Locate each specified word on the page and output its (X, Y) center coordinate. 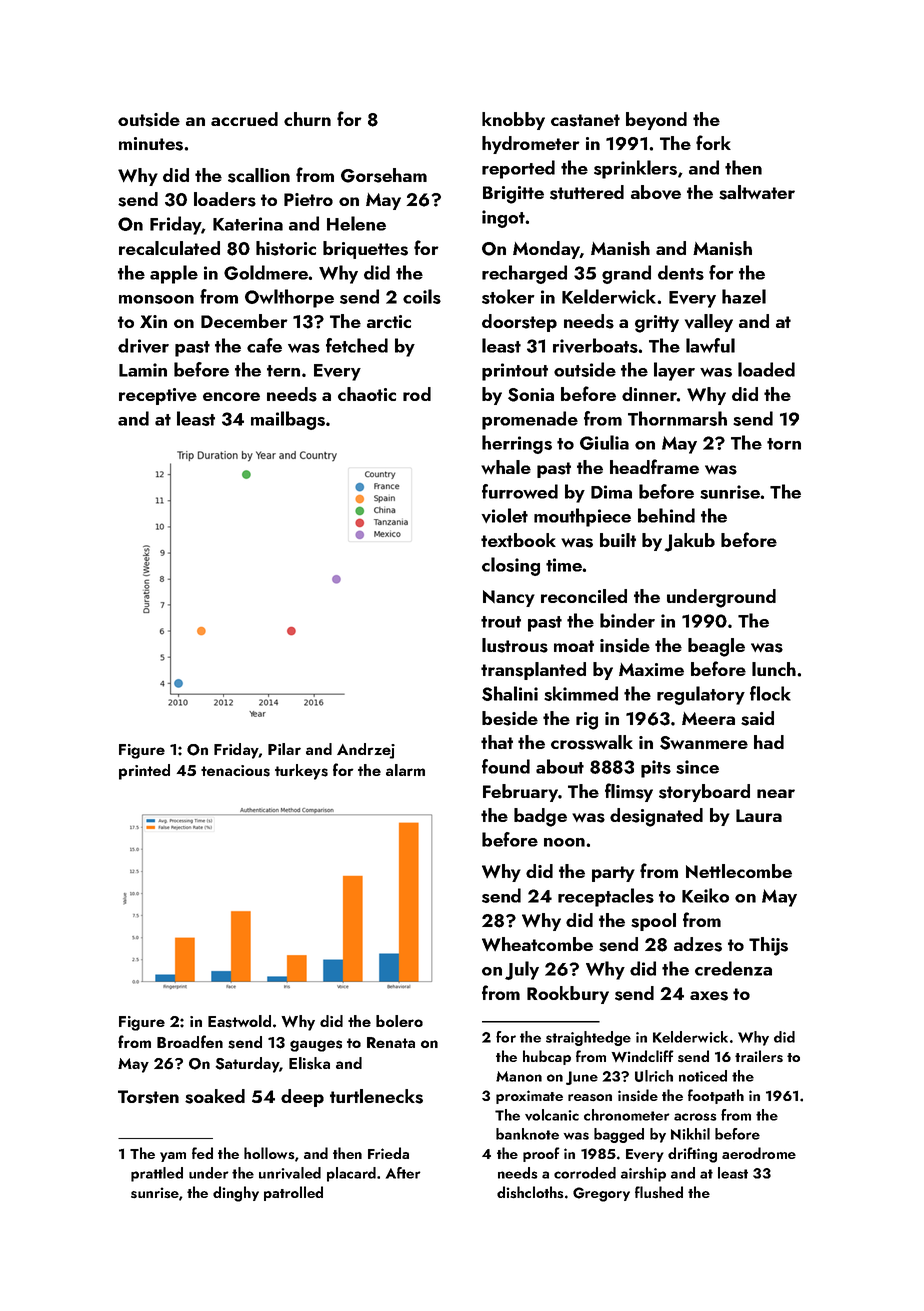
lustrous (515, 645)
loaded (766, 369)
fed (202, 1153)
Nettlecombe (739, 871)
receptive (158, 396)
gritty (657, 324)
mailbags (288, 420)
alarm (405, 770)
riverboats (595, 345)
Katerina (248, 224)
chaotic (367, 394)
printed (144, 772)
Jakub (690, 542)
